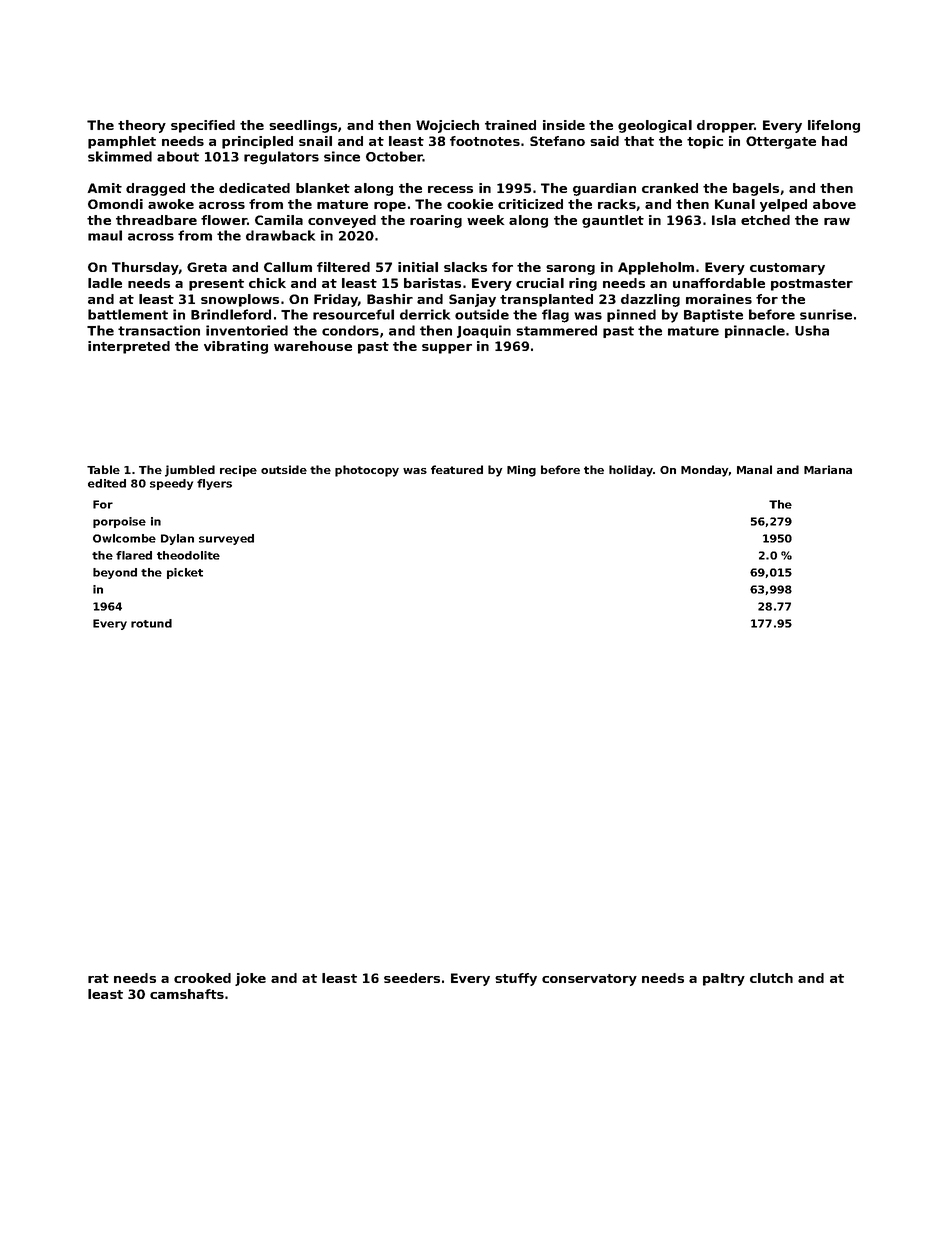 This page has width=952, height=1233. Describe the element at coordinates (122, 142) in the page. I see `pamphlet` at that location.
